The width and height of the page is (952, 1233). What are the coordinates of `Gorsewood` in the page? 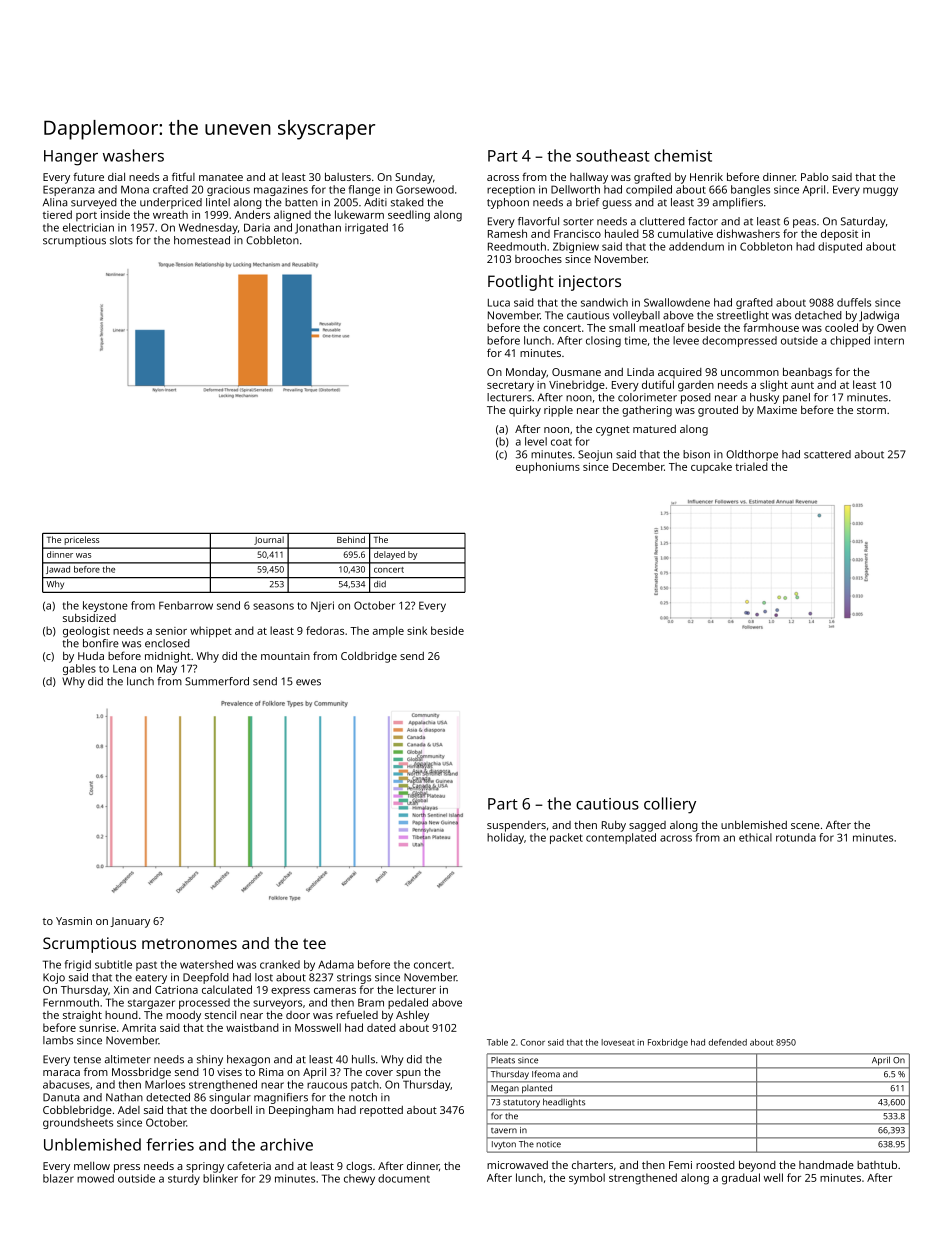 It's located at (425, 189).
